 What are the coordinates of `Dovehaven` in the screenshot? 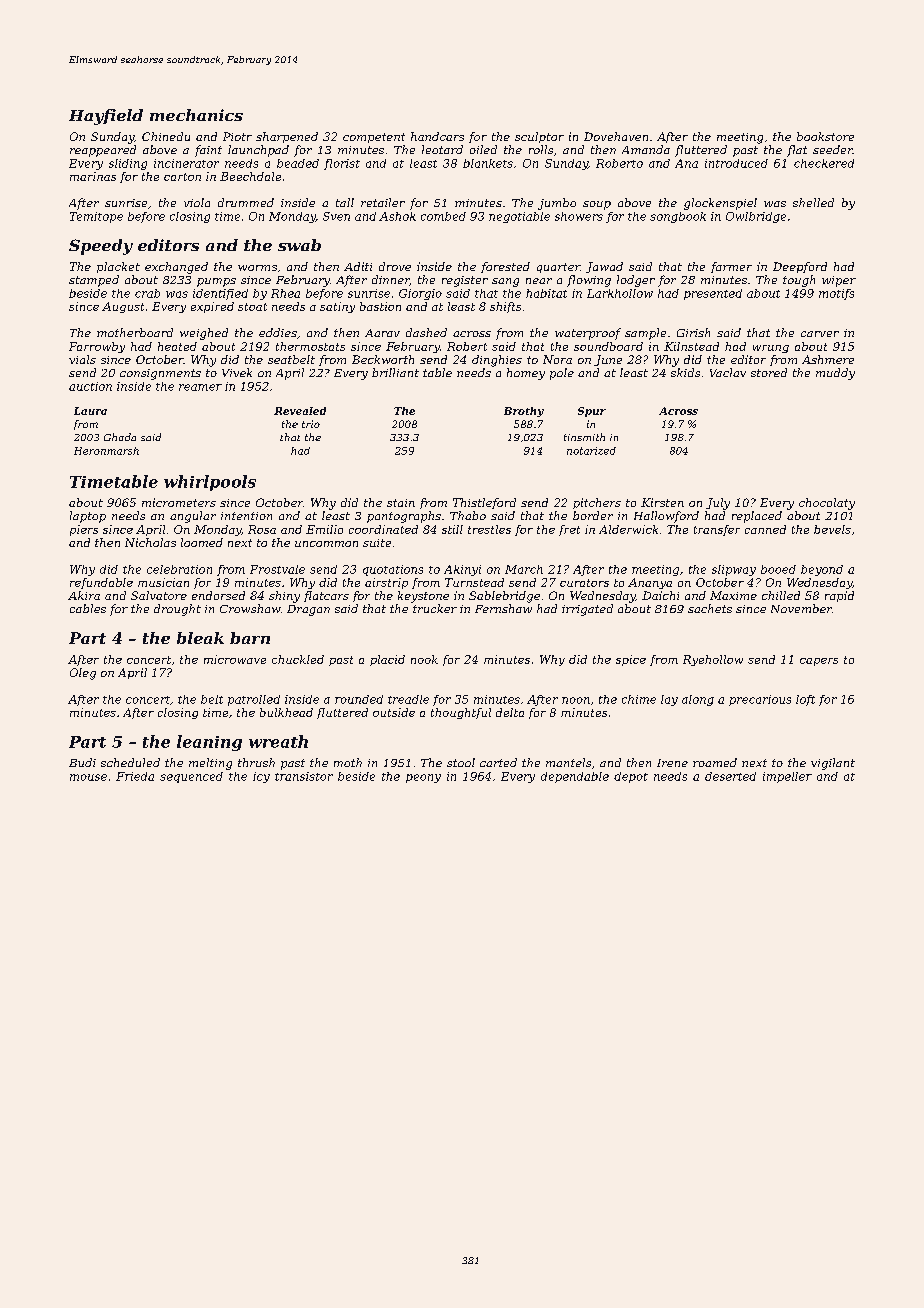 It's located at (616, 136).
